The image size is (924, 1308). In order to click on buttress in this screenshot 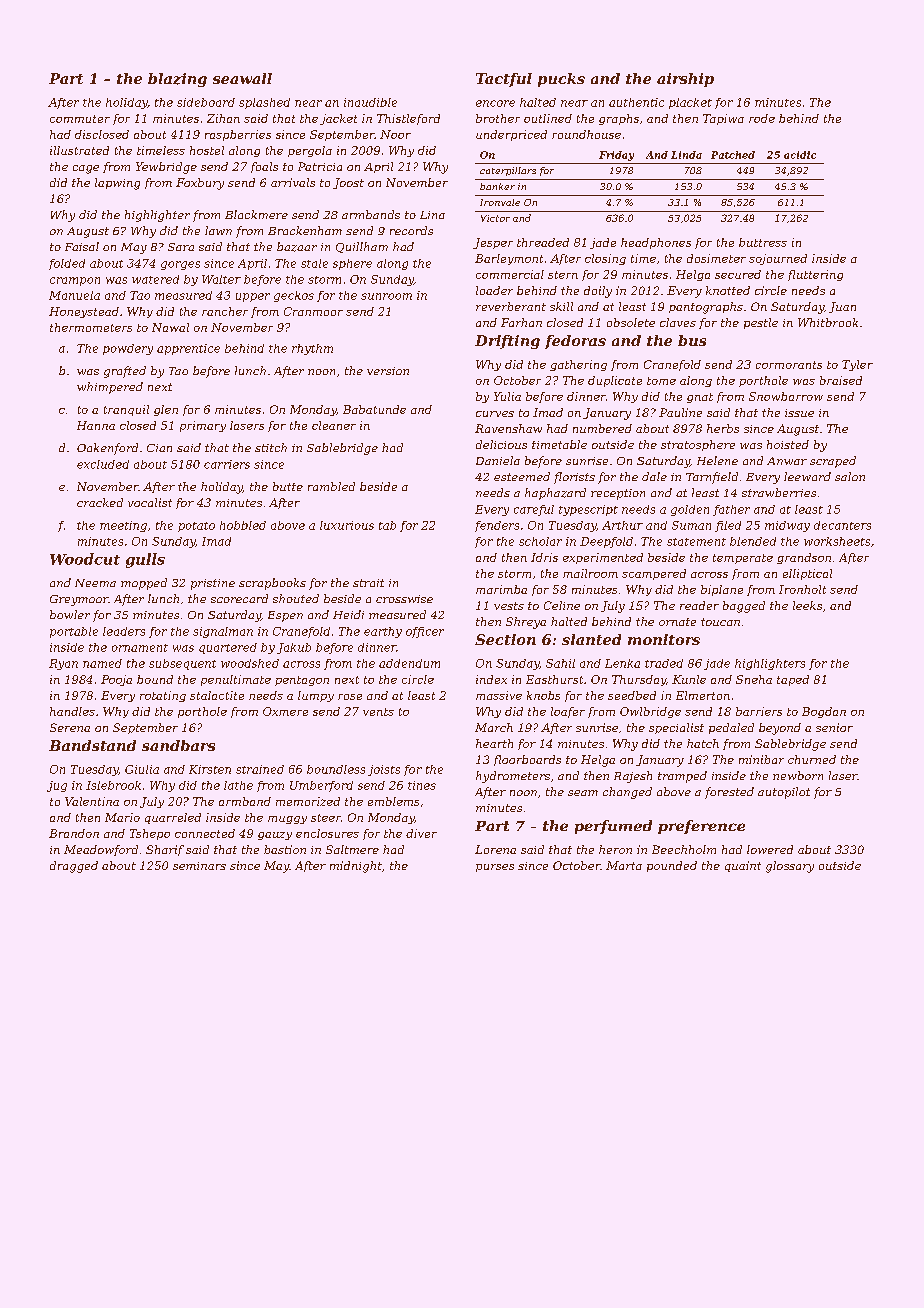, I will do `click(763, 242)`.
